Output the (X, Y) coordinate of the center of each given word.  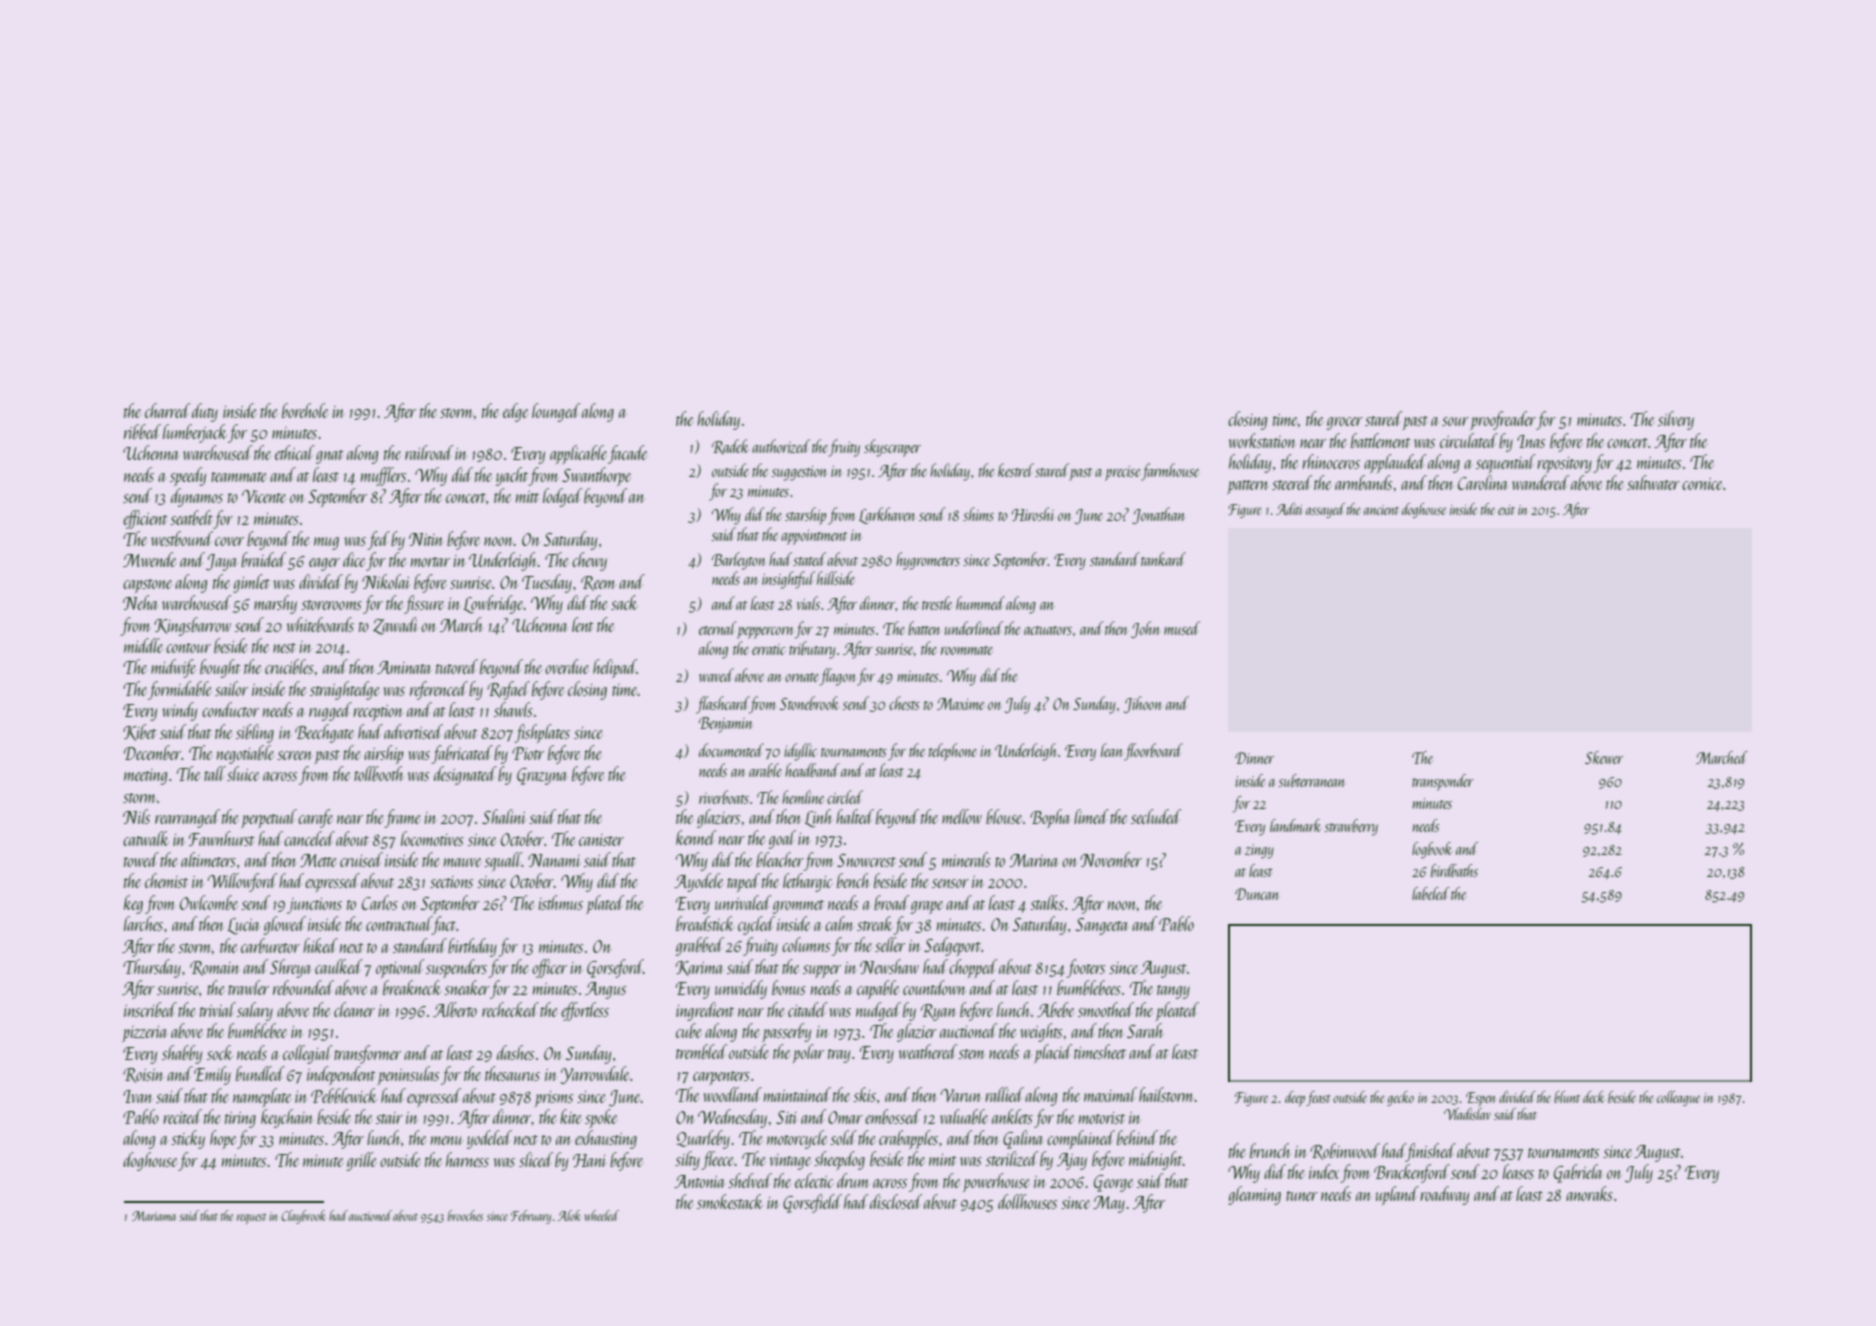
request (252, 1218)
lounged (556, 412)
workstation (1262, 440)
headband (812, 770)
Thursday (152, 968)
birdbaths (1454, 870)
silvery (1676, 420)
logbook (1432, 850)
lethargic (807, 882)
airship (383, 754)
